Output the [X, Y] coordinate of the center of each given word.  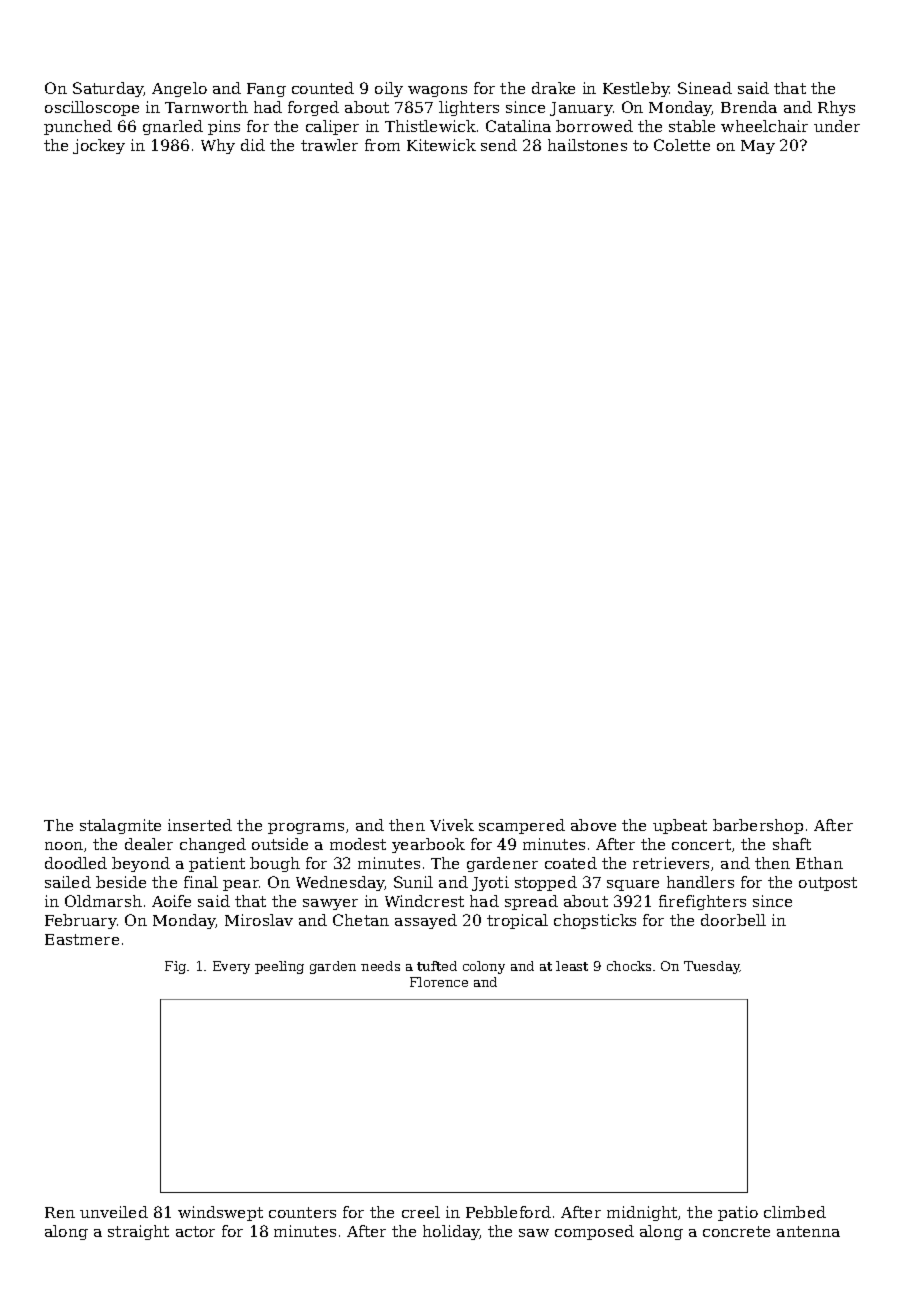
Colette [682, 145]
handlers [700, 882]
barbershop [758, 826]
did [253, 145]
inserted [200, 825]
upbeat [680, 826]
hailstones [587, 145]
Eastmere [82, 939]
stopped [546, 883]
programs [306, 828]
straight [138, 1232]
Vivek [452, 825]
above [593, 825]
